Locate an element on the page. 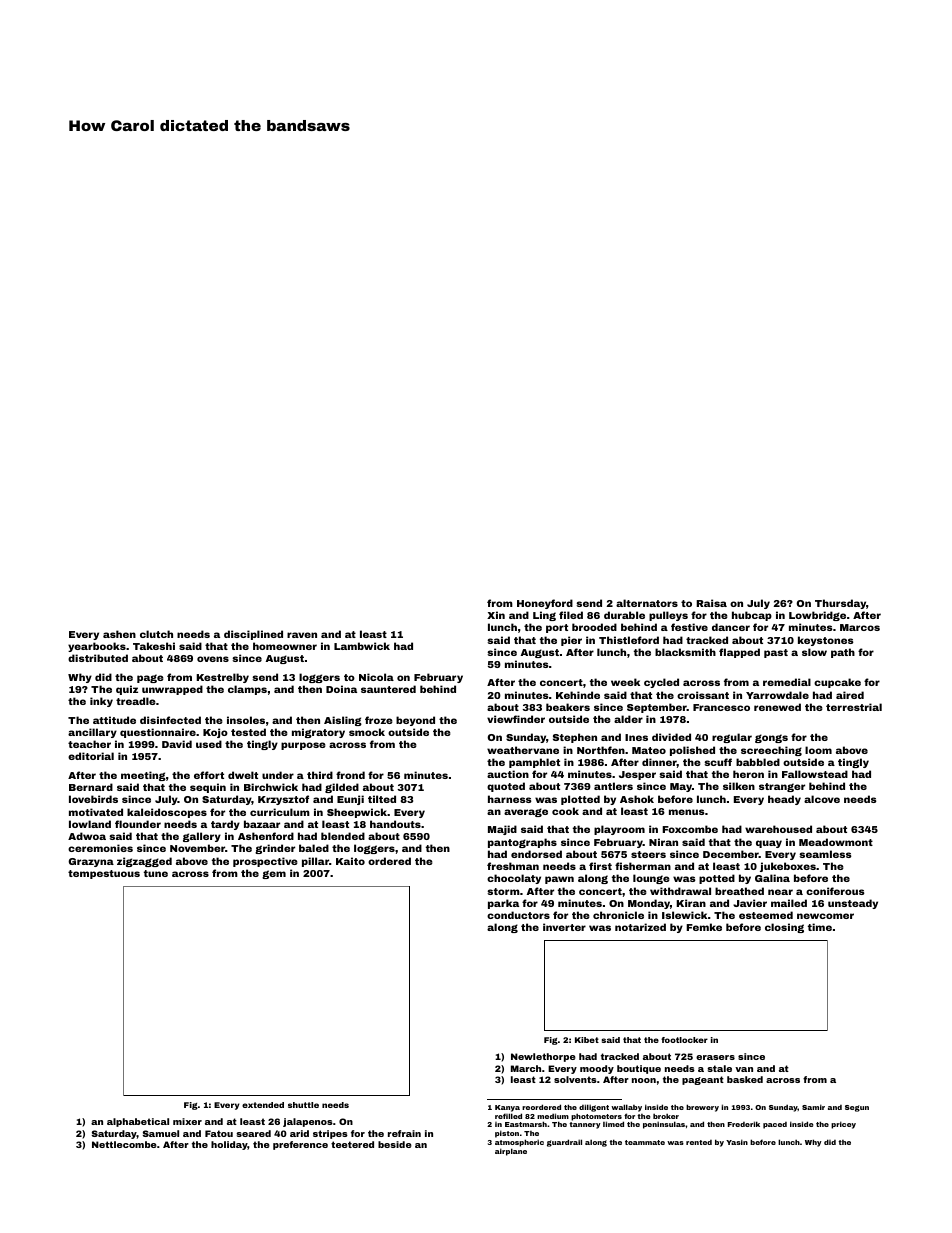  aired is located at coordinates (850, 695).
